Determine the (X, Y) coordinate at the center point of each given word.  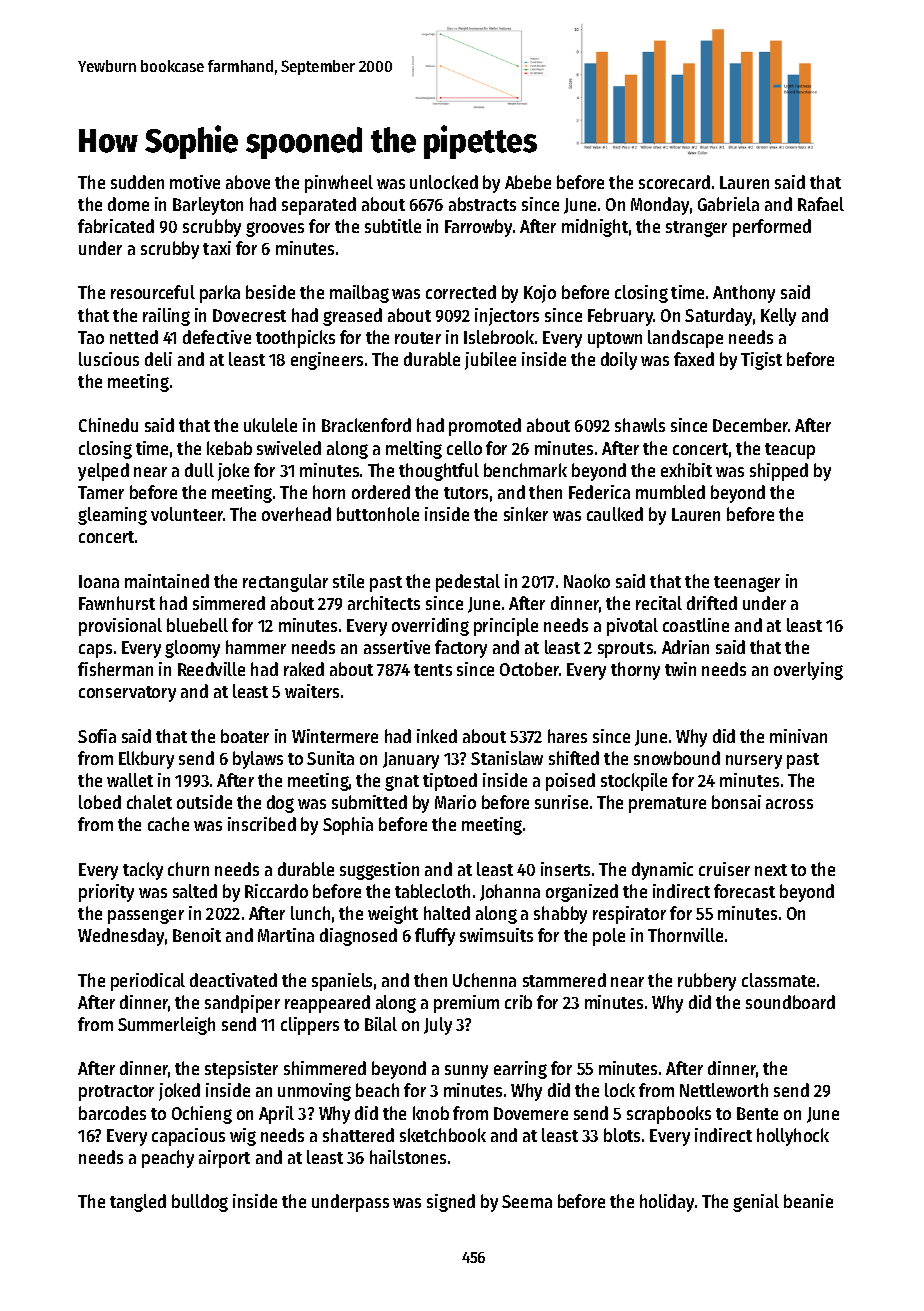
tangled (138, 1203)
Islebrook (499, 337)
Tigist (761, 361)
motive (195, 182)
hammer (256, 647)
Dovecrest (249, 315)
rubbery (707, 982)
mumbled (670, 492)
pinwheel (339, 184)
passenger (146, 916)
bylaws (258, 760)
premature (667, 805)
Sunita (330, 758)
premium (466, 1004)
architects (384, 603)
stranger (696, 229)
